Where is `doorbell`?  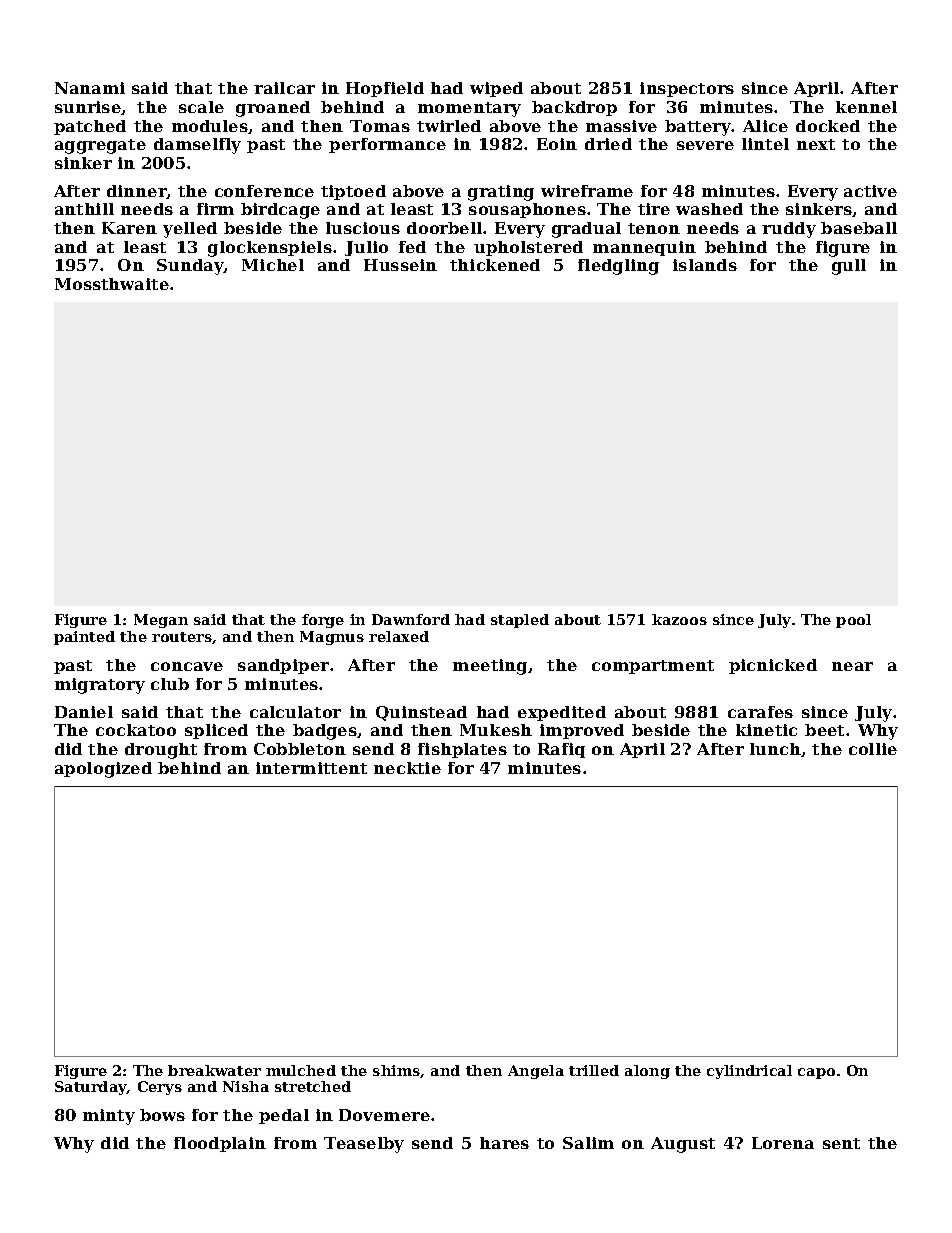
doorbell is located at coordinates (444, 228).
